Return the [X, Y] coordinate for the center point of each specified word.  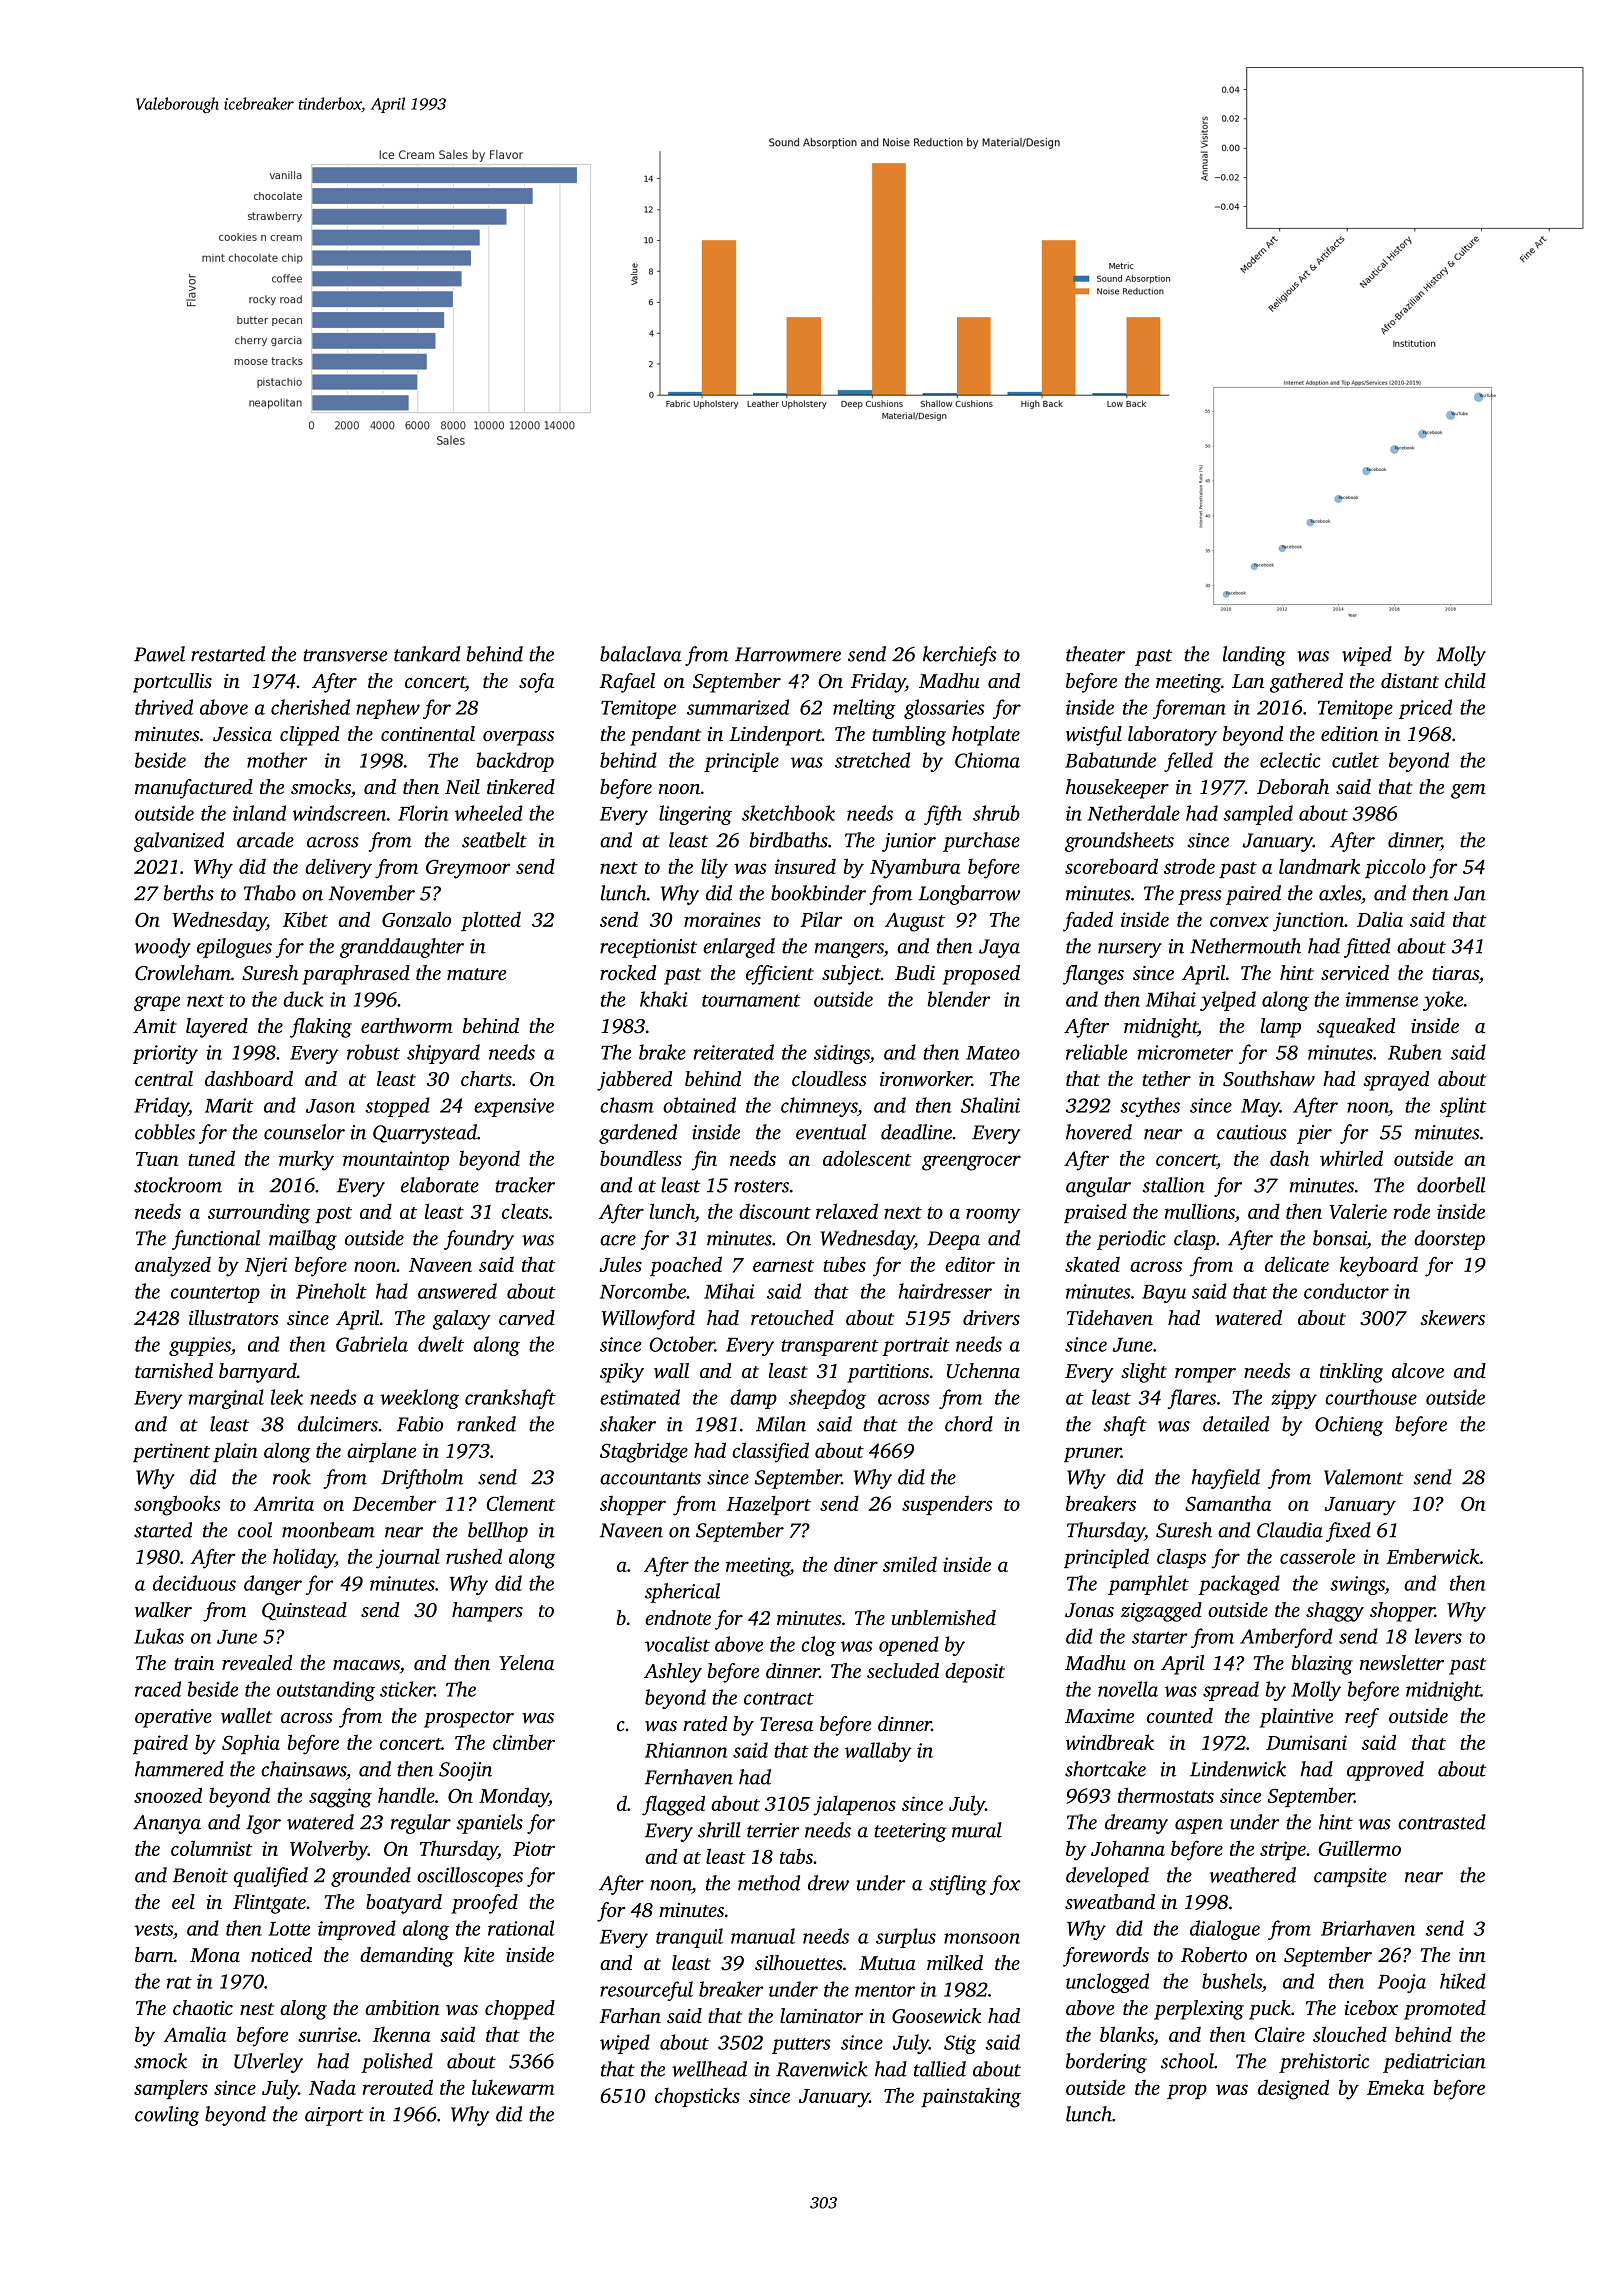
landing [1254, 656]
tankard [427, 654]
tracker [525, 1185]
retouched [792, 1317]
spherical [682, 1593]
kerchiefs [960, 656]
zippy [1294, 1399]
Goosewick [936, 2016]
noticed [281, 1954]
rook [292, 1477]
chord [969, 1424]
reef [1362, 1718]
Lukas [159, 1636]
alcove [1418, 1370]
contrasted [1442, 1822]
